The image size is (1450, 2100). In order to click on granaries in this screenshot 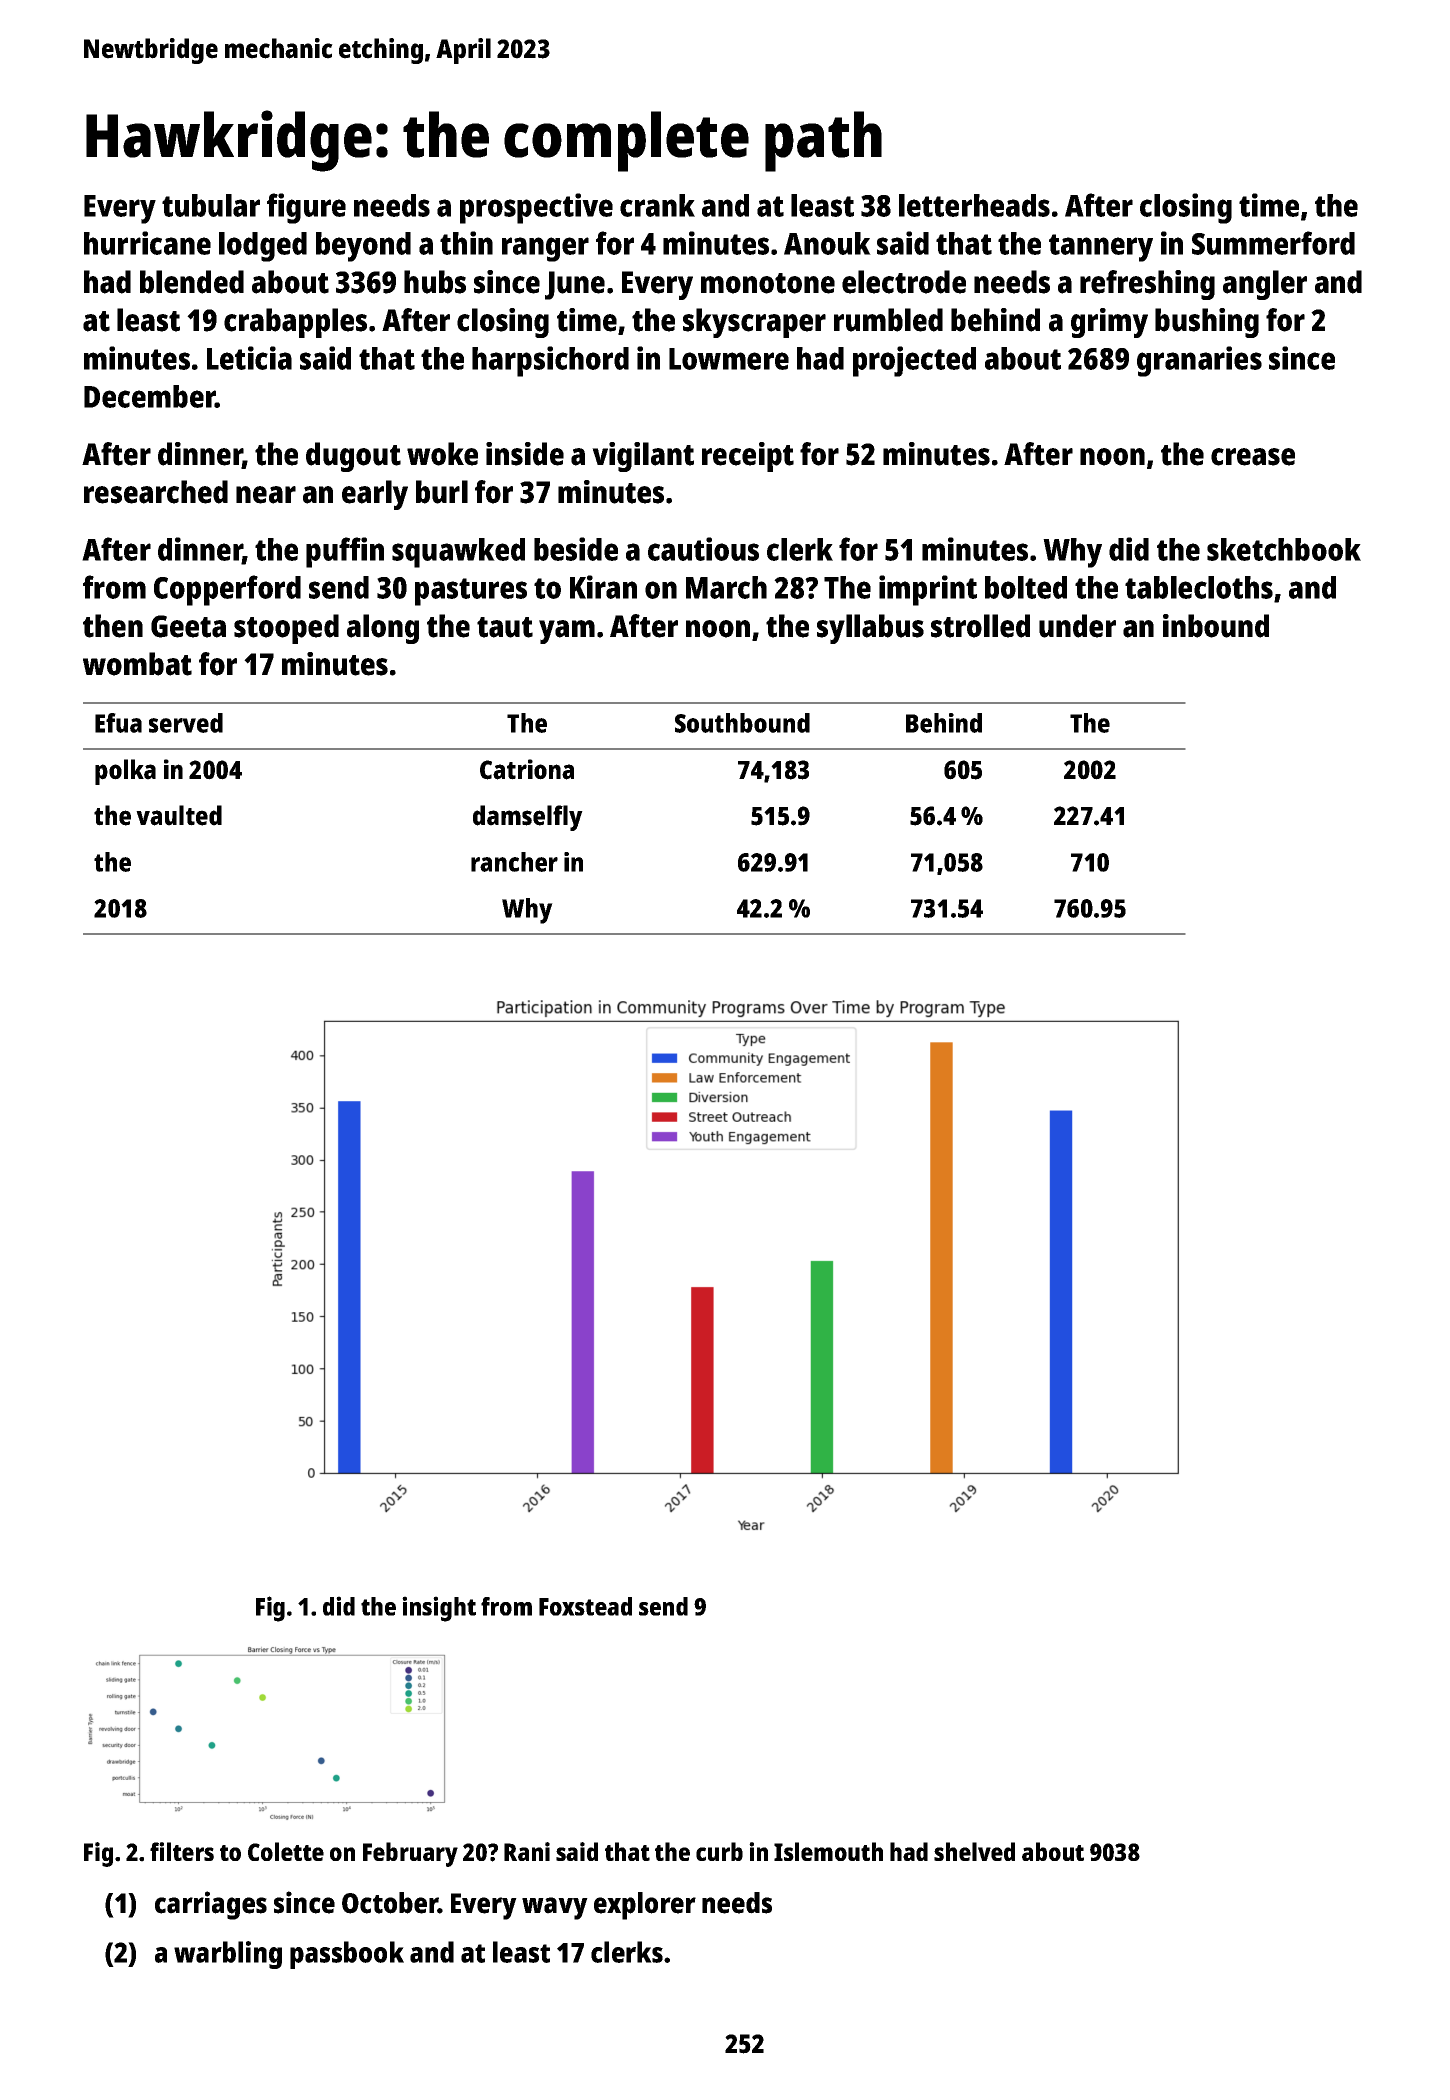, I will do `click(1199, 361)`.
